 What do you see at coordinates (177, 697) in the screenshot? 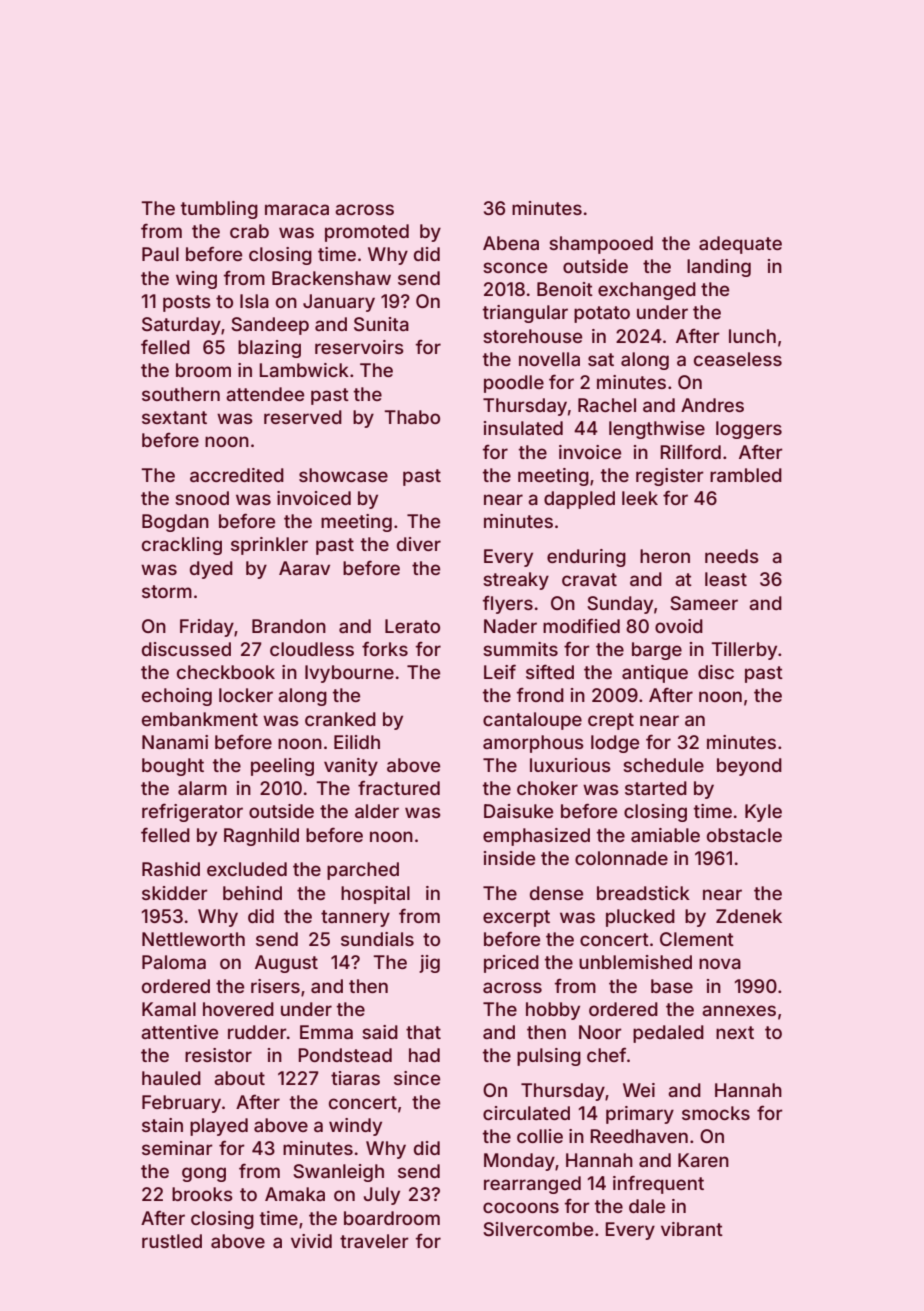
I see `echoing` at bounding box center [177, 697].
